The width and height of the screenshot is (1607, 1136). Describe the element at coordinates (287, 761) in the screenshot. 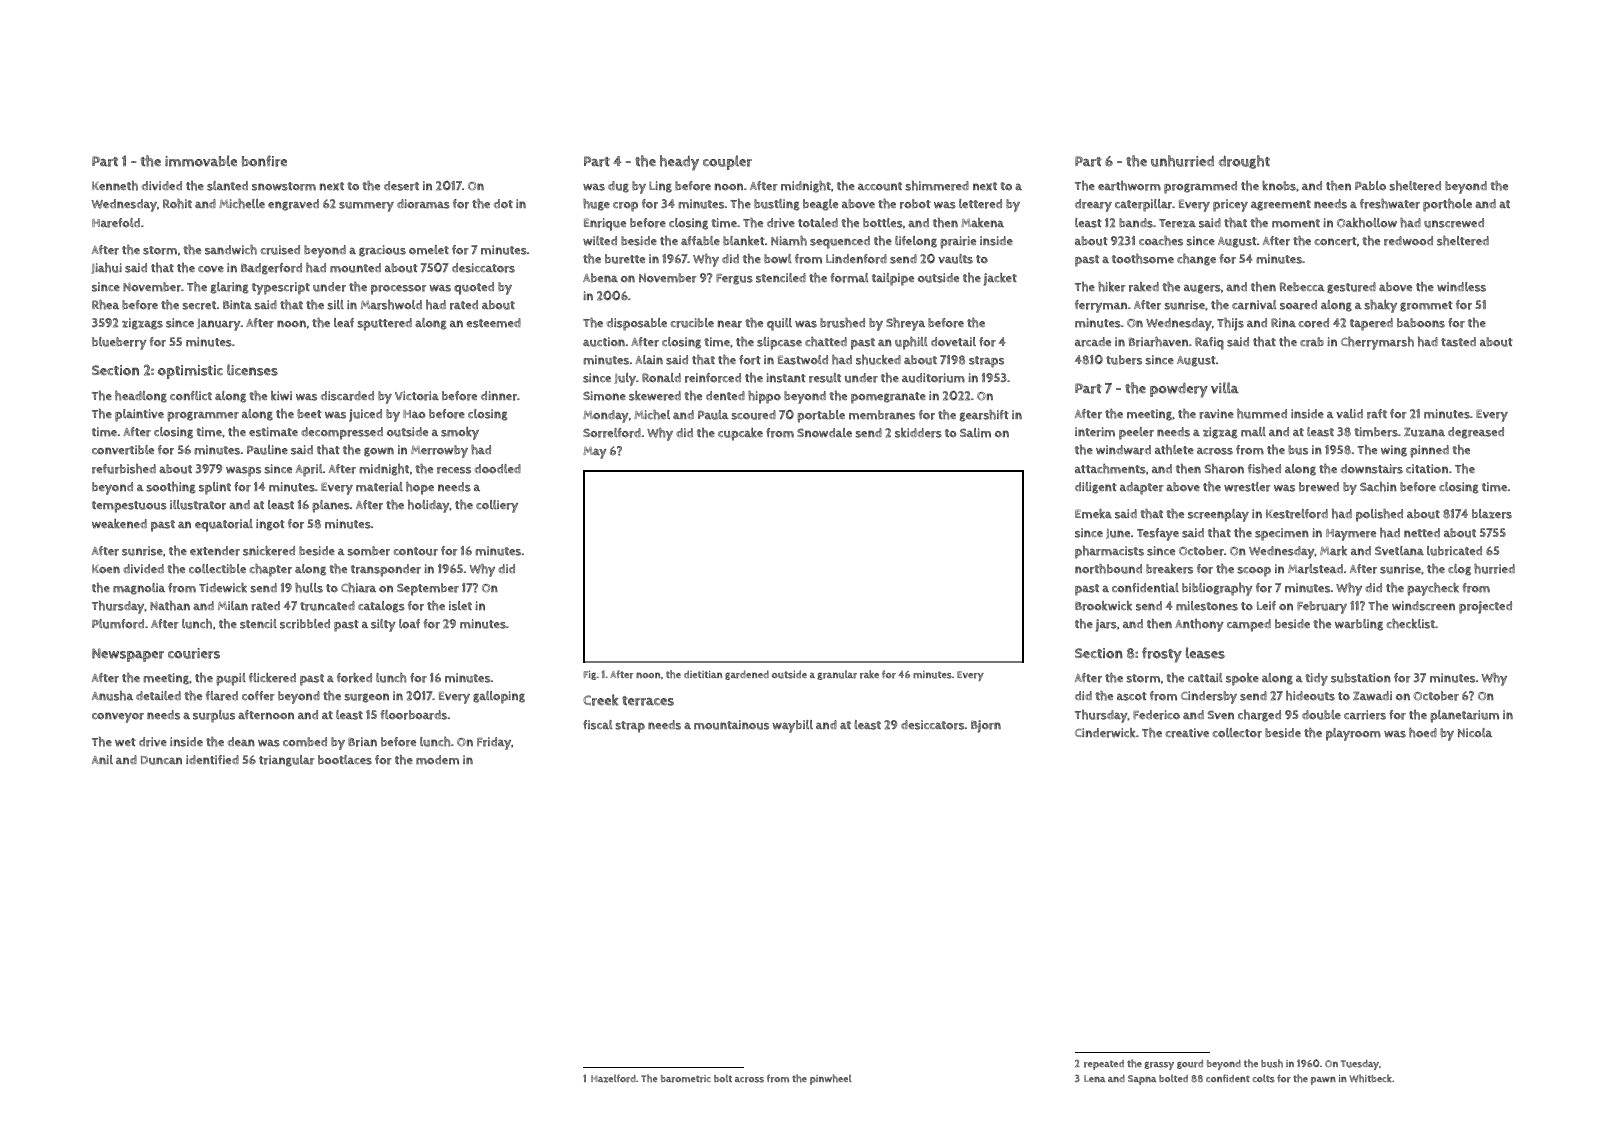

I see `triangular` at that location.
